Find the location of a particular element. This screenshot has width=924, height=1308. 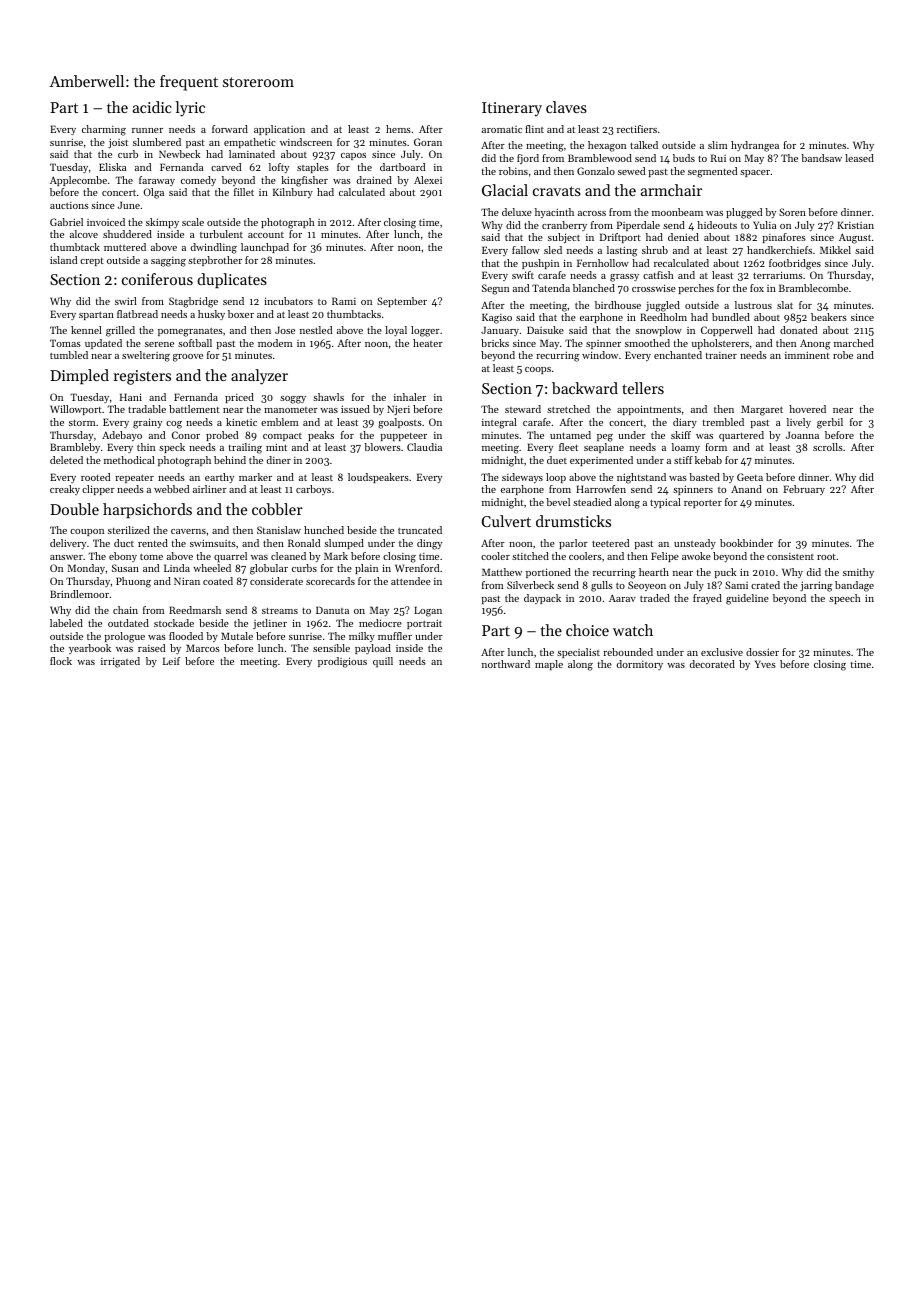

Yves is located at coordinates (765, 664).
